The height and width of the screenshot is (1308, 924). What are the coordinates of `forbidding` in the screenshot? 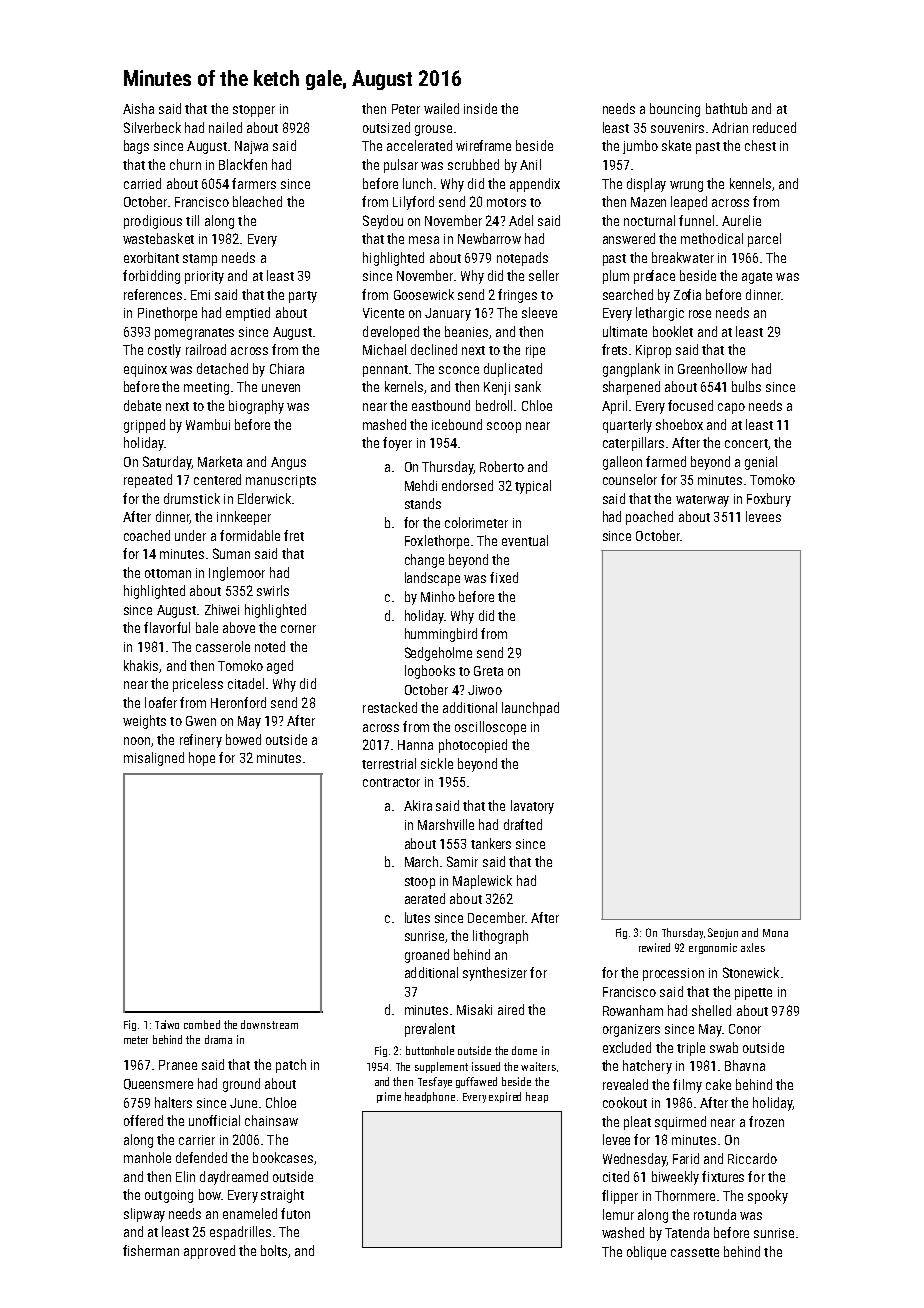 It's located at (151, 277).
